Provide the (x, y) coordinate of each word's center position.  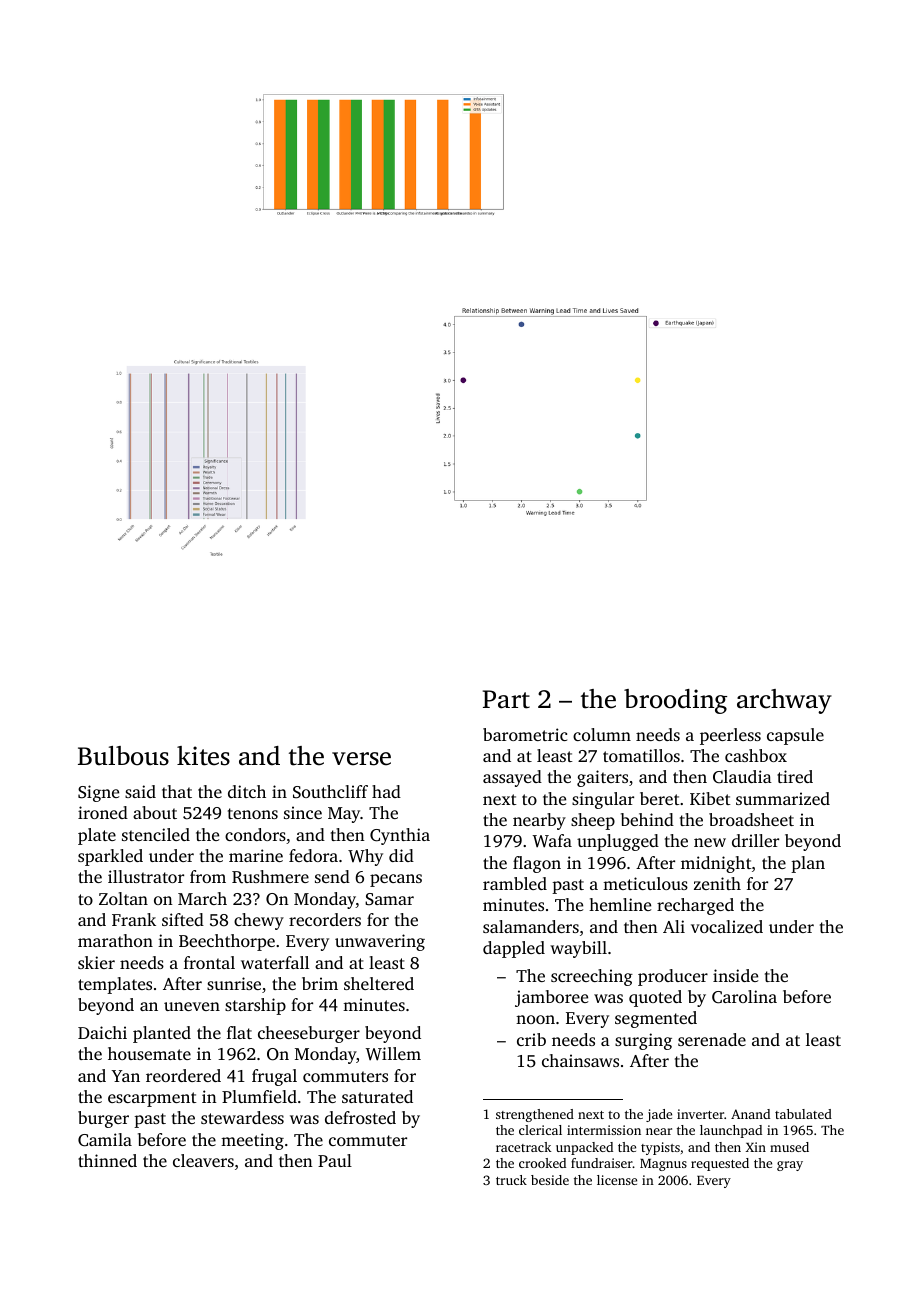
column (602, 734)
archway (784, 701)
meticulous (645, 883)
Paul (335, 1160)
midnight (716, 864)
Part (506, 699)
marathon (115, 940)
